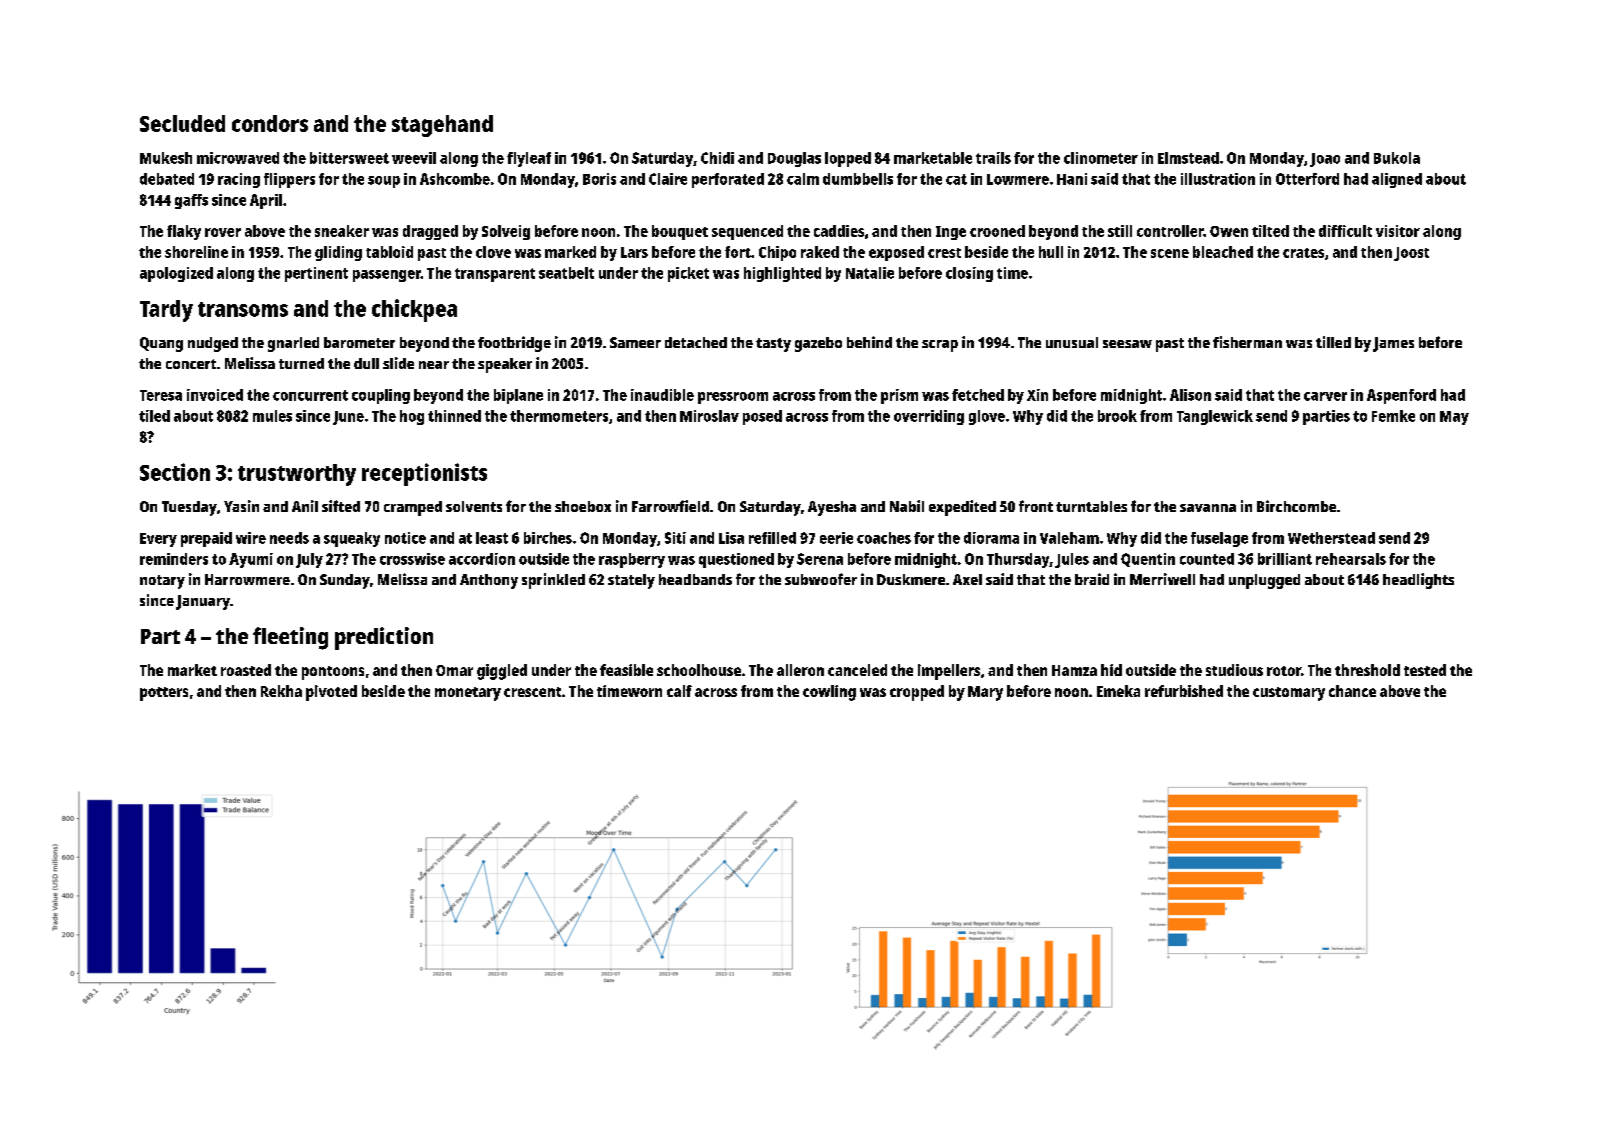  Describe the element at coordinates (907, 506) in the page. I see `Nabil` at that location.
